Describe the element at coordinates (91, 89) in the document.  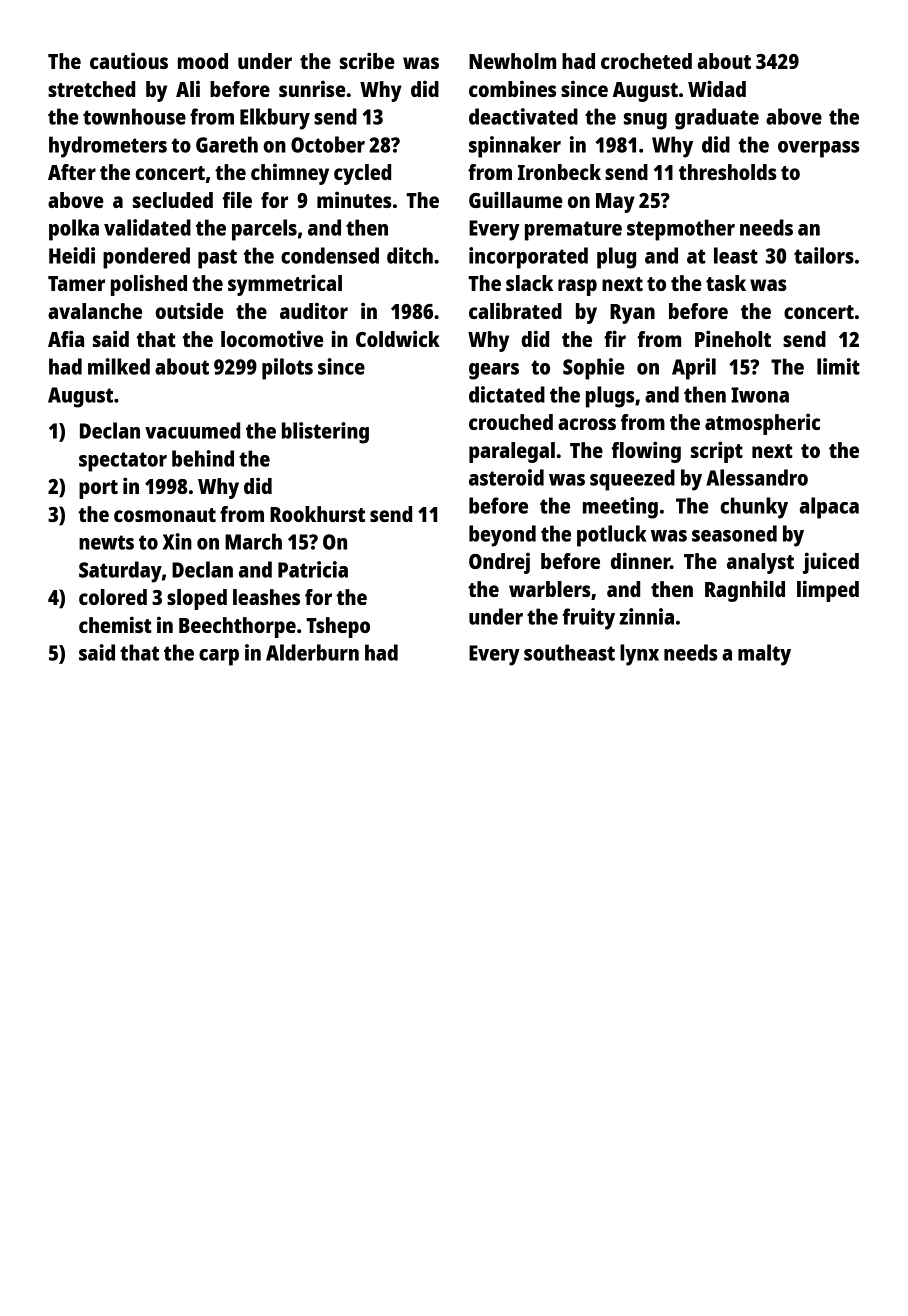
I see `stretched` at that location.
